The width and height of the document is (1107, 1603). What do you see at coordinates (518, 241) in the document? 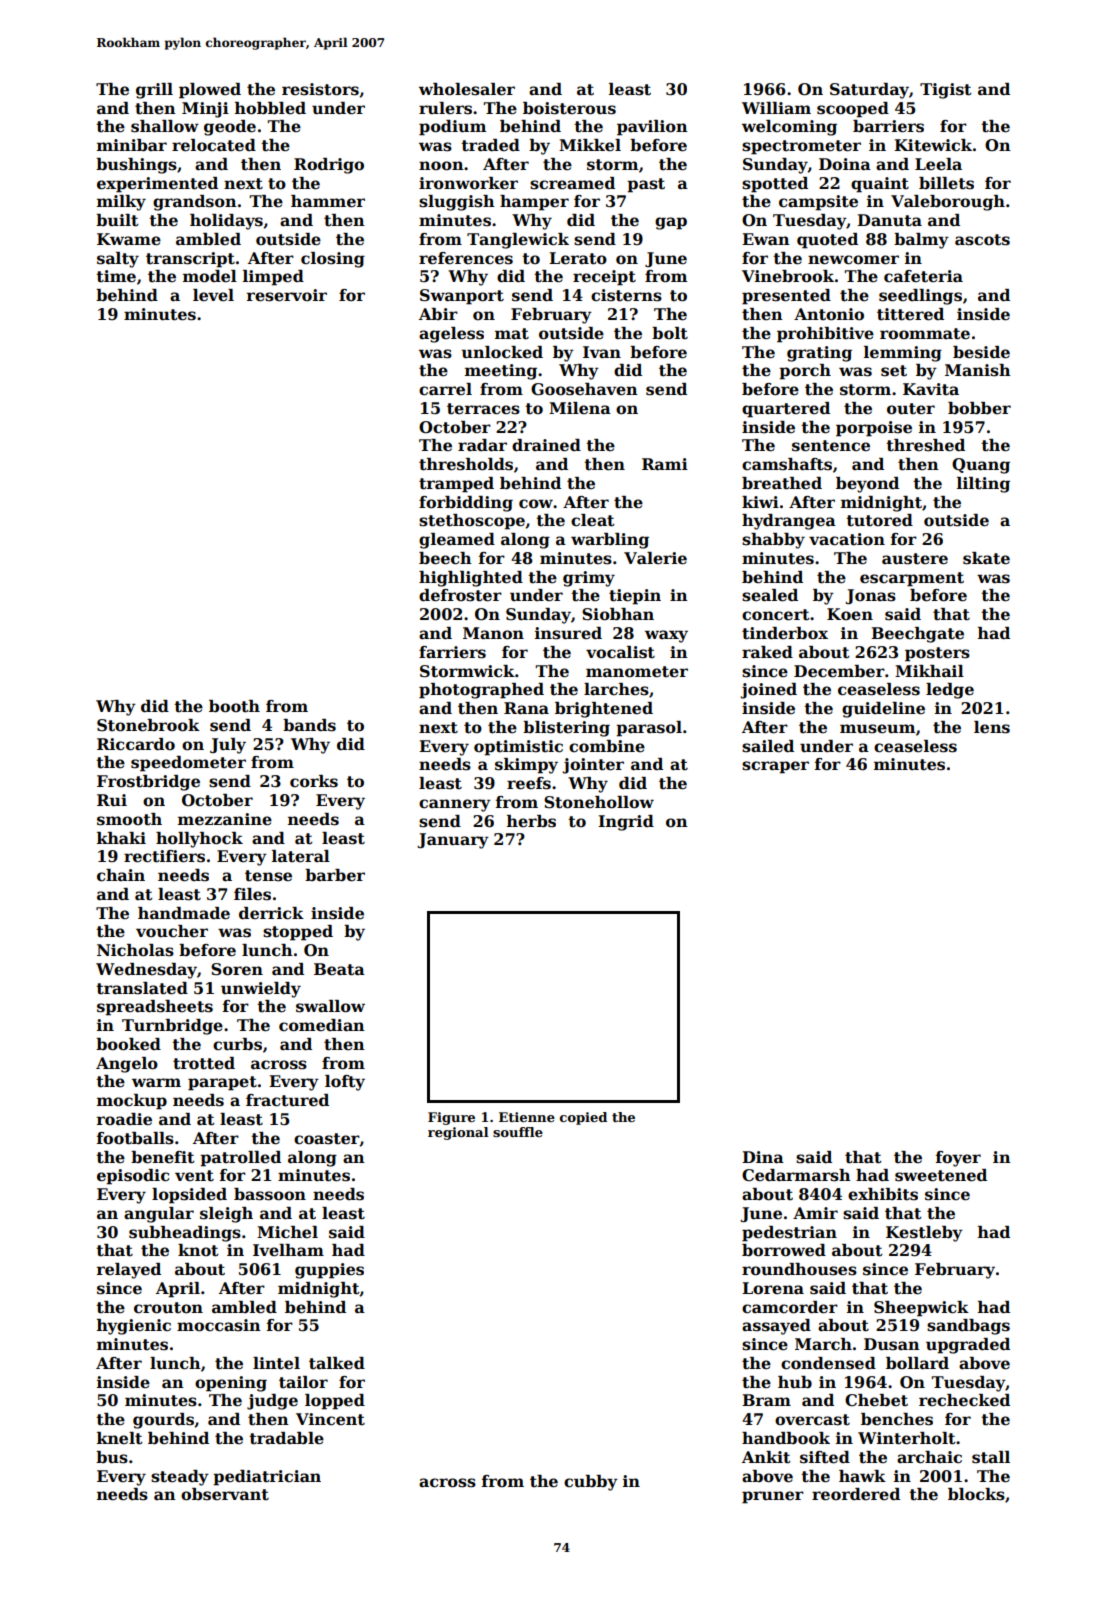
I see `Tanglewick` at bounding box center [518, 241].
